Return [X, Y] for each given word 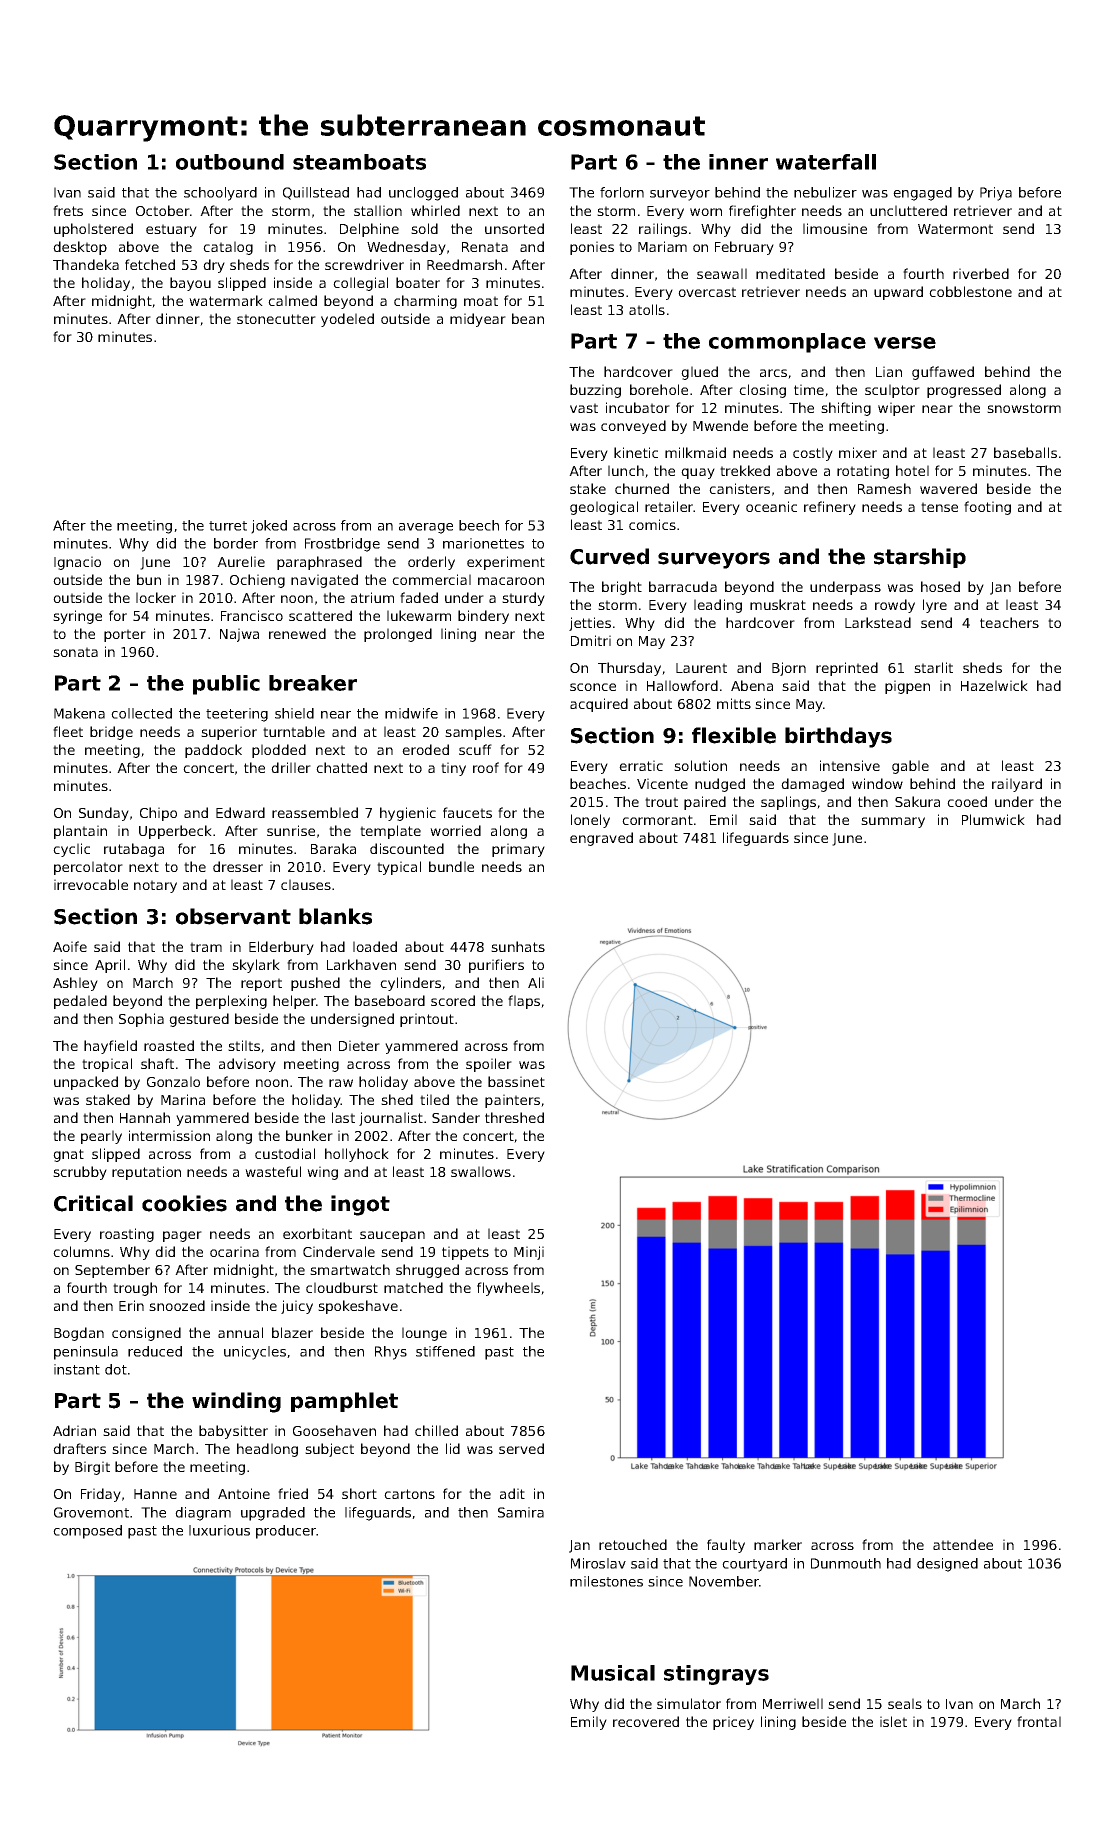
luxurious [219, 1530]
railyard [1017, 785]
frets [68, 210]
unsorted [514, 228]
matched [413, 1287]
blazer [292, 1332]
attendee [963, 1544]
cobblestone [970, 291]
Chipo [158, 814]
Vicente [662, 783]
